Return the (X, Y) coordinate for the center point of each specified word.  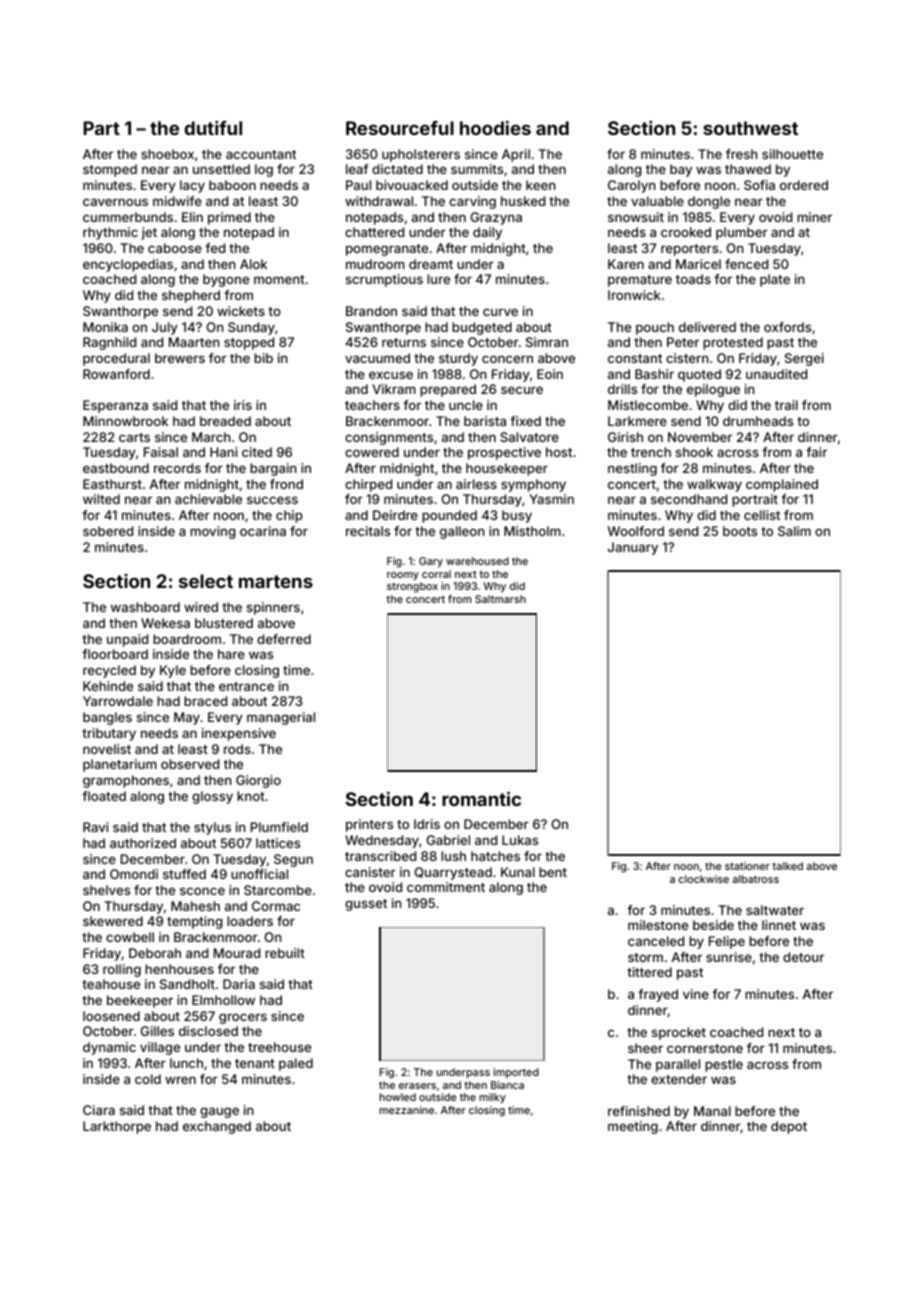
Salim (794, 531)
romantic (481, 798)
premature (640, 281)
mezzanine (407, 1110)
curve (500, 312)
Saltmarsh (500, 599)
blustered (224, 623)
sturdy (458, 359)
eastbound (116, 468)
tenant (255, 1063)
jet (149, 233)
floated (104, 796)
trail (786, 405)
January (633, 548)
